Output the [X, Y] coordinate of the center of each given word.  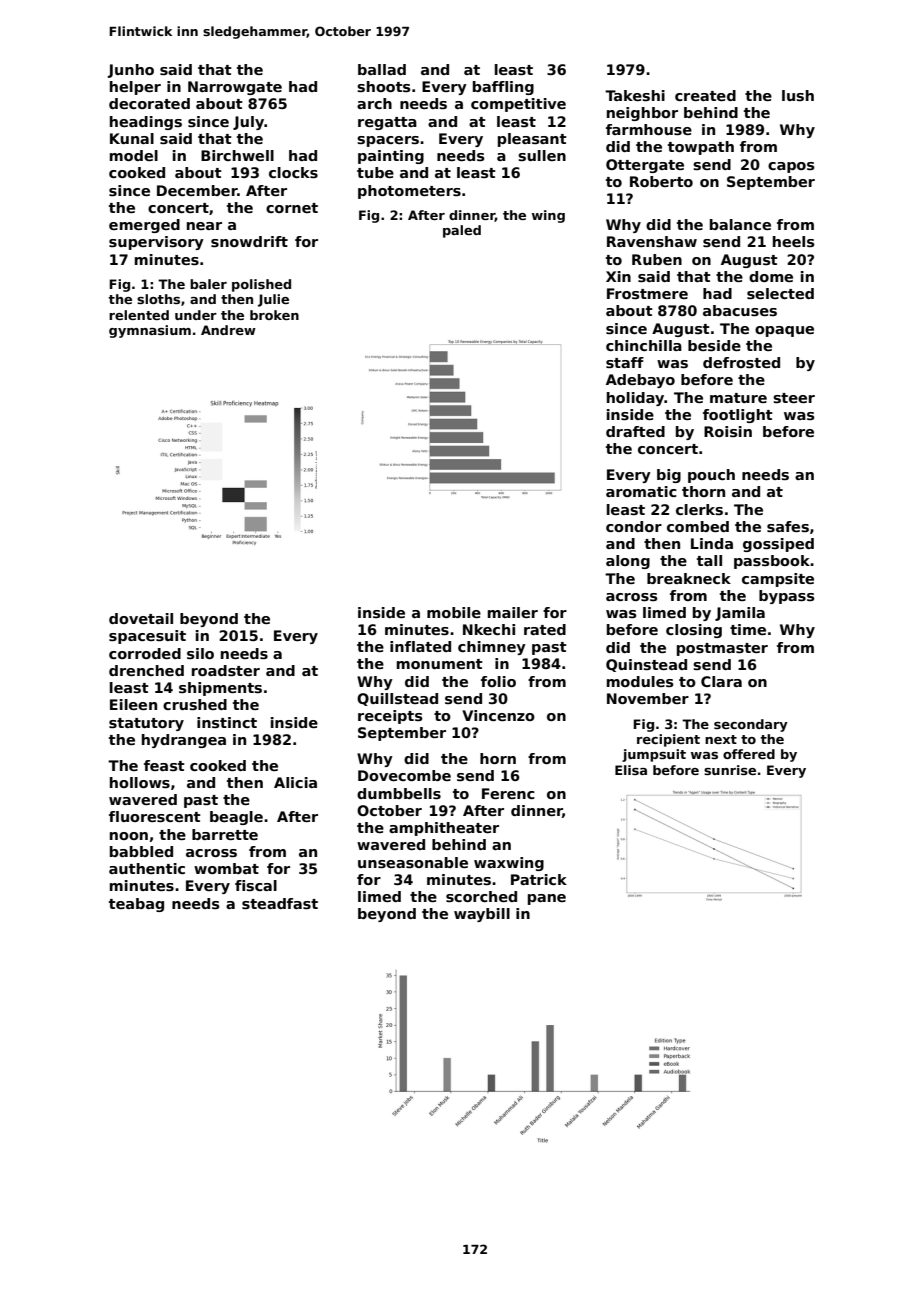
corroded [145, 653]
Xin [618, 276]
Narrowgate [235, 88]
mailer [513, 612]
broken [274, 315]
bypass [787, 597]
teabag [136, 905]
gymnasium [150, 331]
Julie [273, 300]
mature [738, 398]
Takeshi [635, 95]
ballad [382, 69]
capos [791, 167]
